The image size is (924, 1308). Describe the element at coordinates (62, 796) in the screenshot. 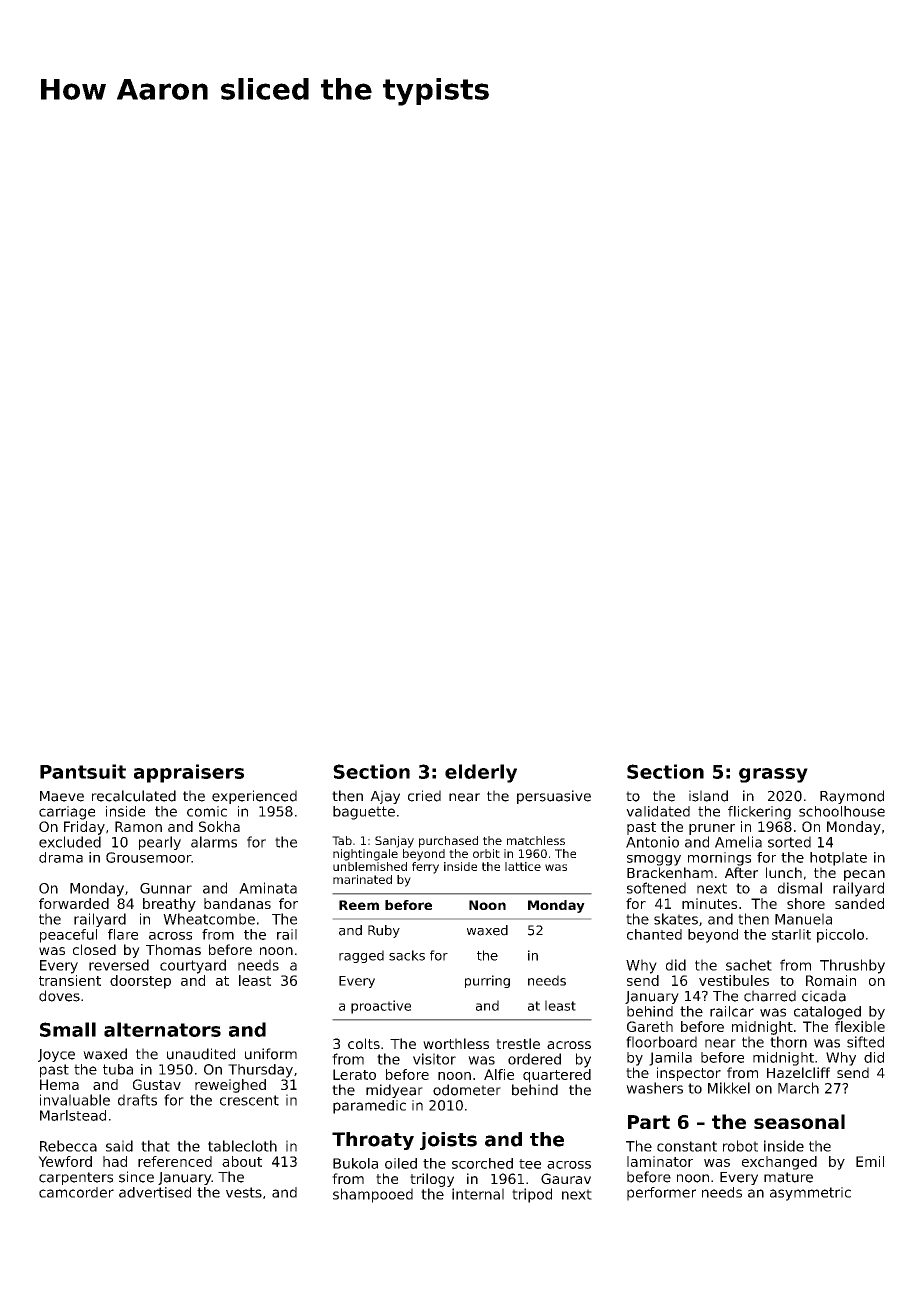

I see `Maeve` at that location.
